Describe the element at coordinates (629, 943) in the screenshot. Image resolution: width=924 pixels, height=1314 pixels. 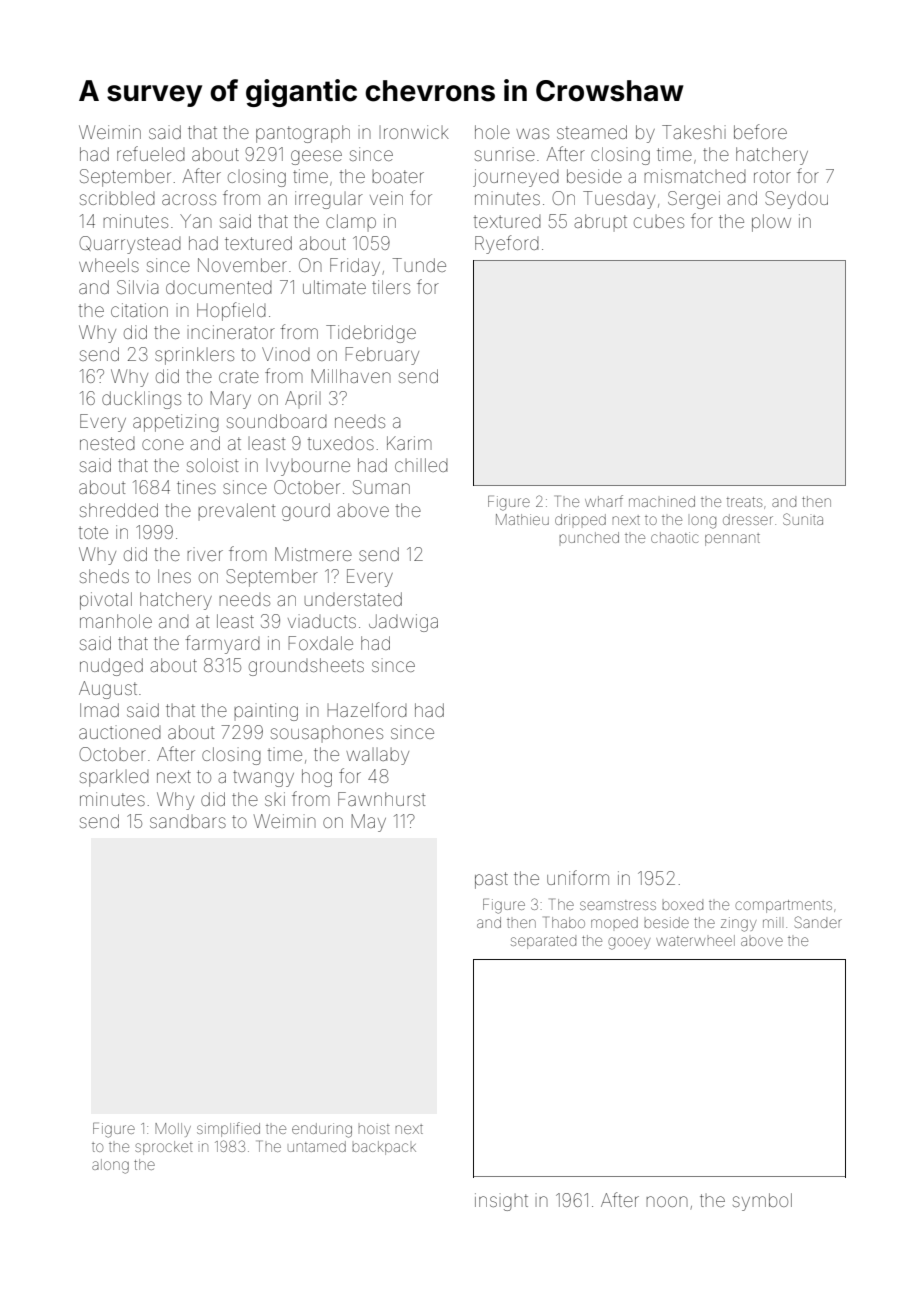
I see `gooey` at that location.
